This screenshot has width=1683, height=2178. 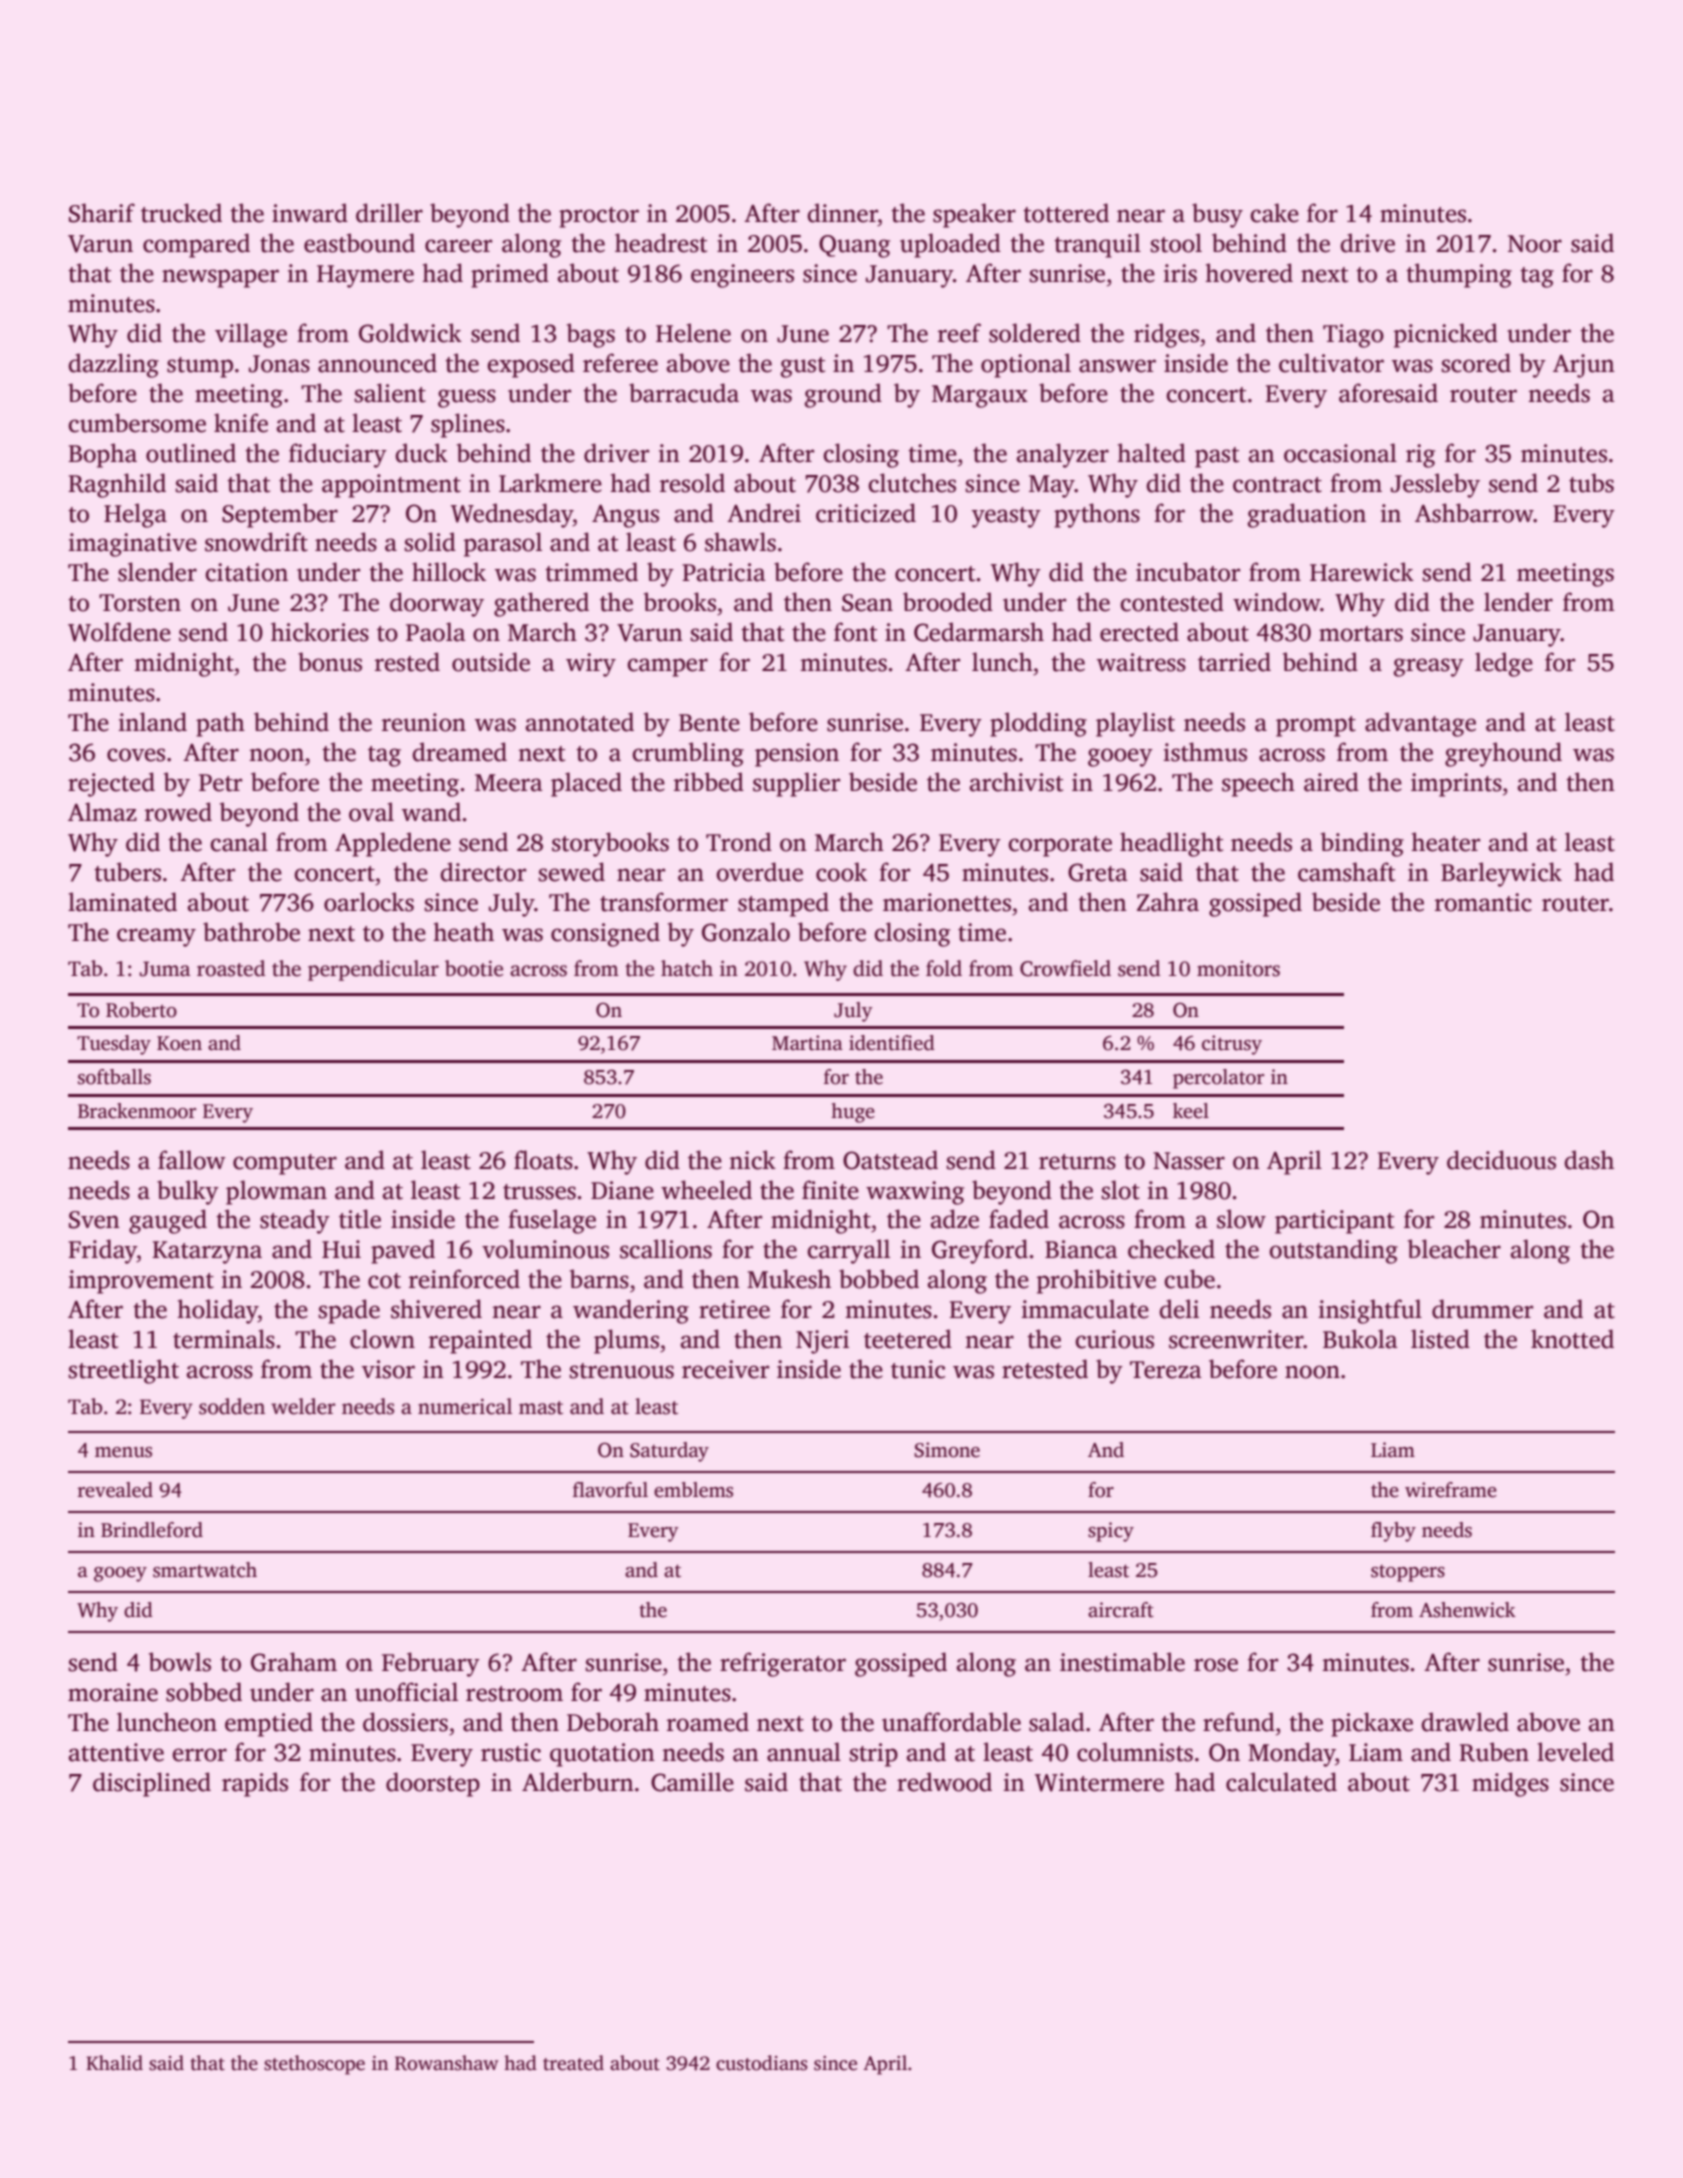 I want to click on tubs, so click(x=1591, y=483).
